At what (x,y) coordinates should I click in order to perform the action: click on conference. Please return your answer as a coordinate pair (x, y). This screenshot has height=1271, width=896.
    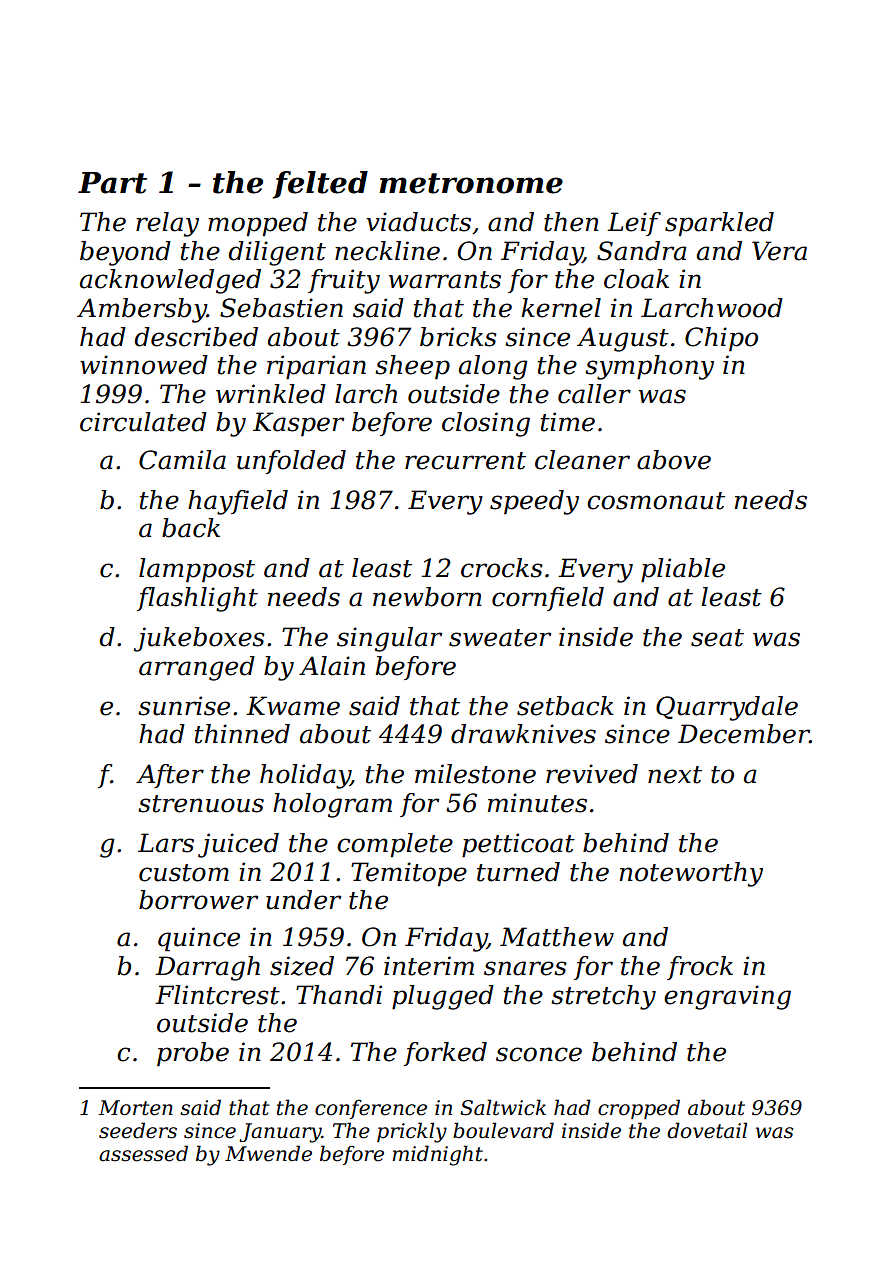
    Looking at the image, I should click on (371, 1109).
